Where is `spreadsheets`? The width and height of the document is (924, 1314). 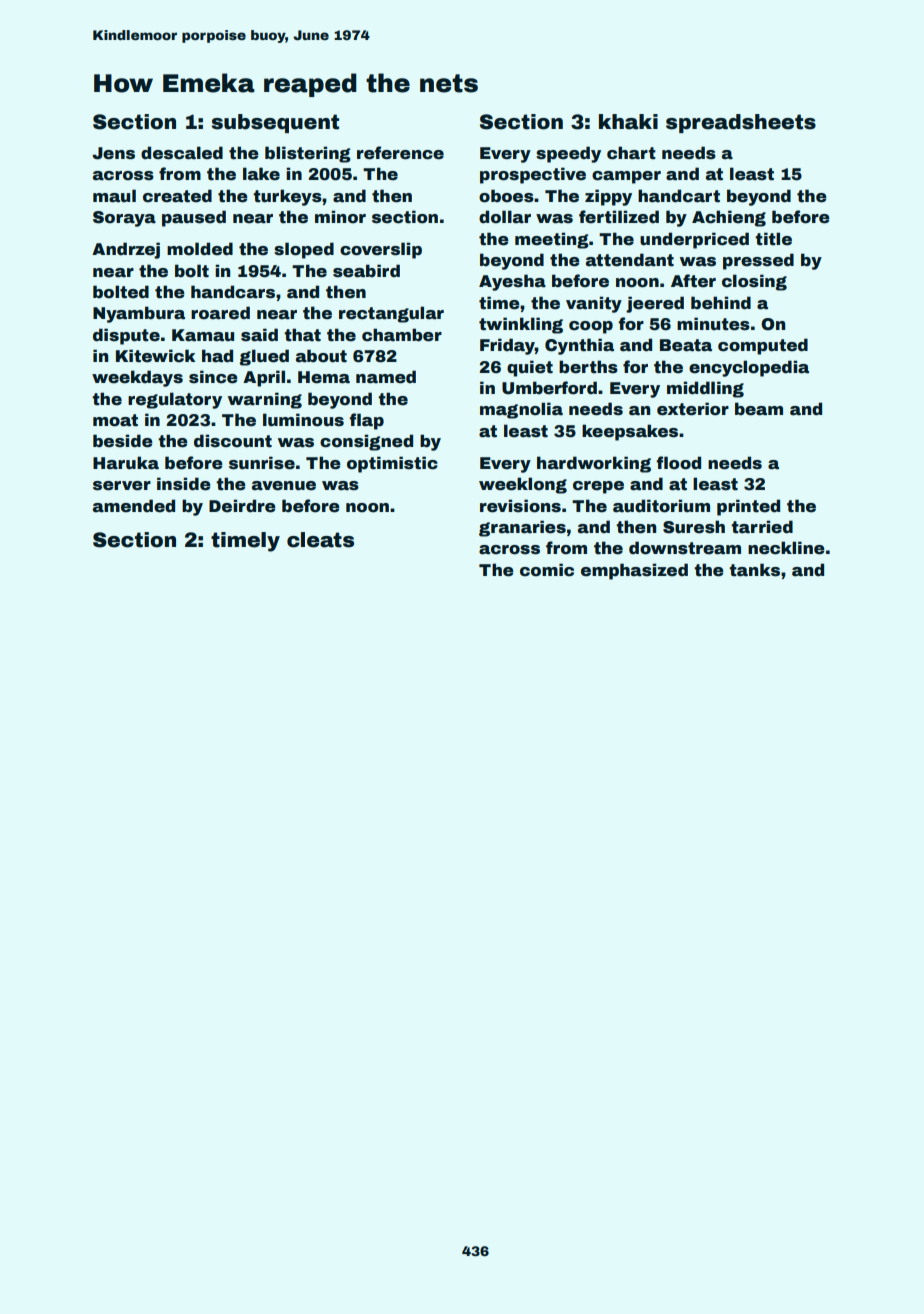
spreadsheets is located at coordinates (741, 123).
